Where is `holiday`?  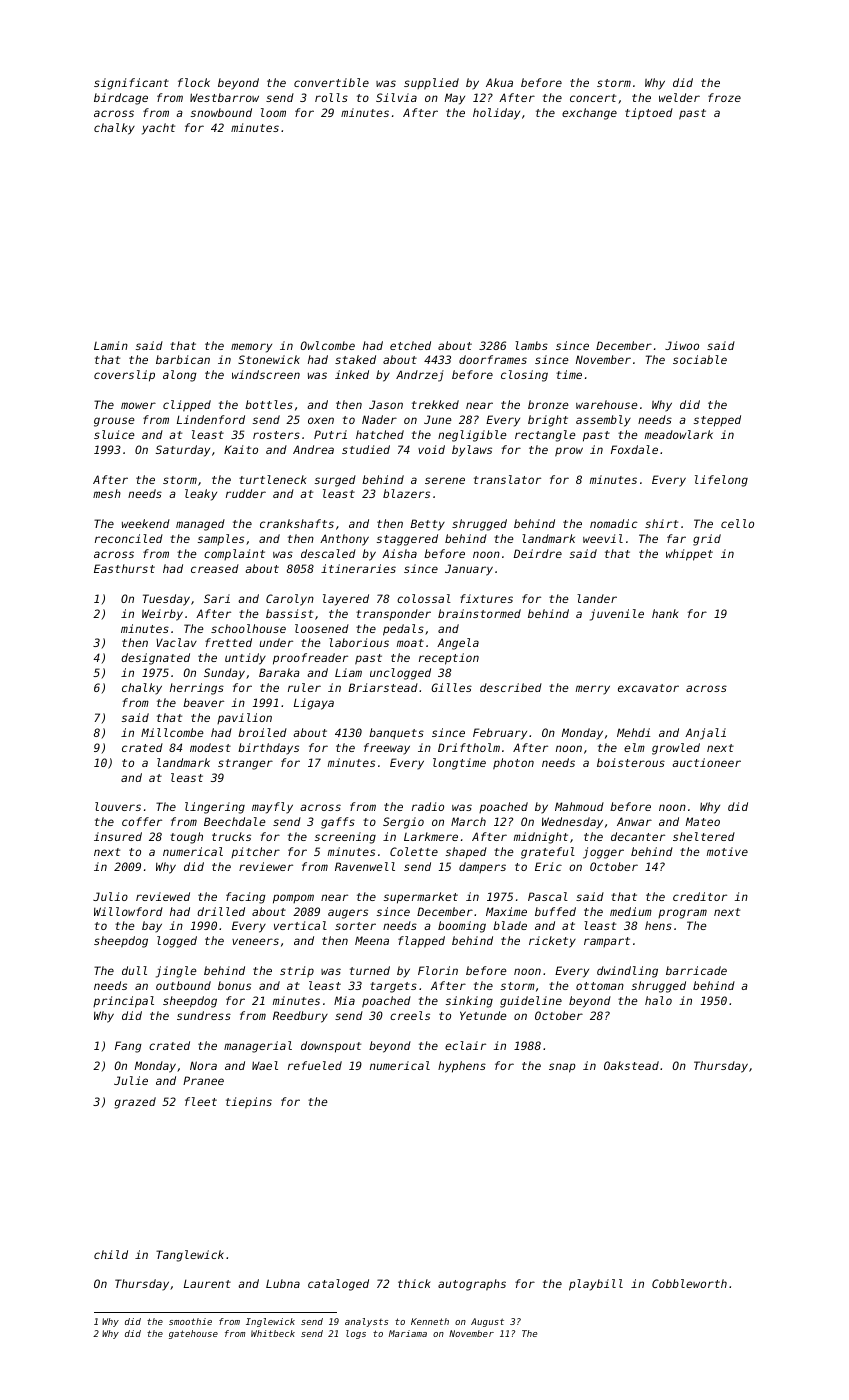
holiday is located at coordinates (496, 114).
